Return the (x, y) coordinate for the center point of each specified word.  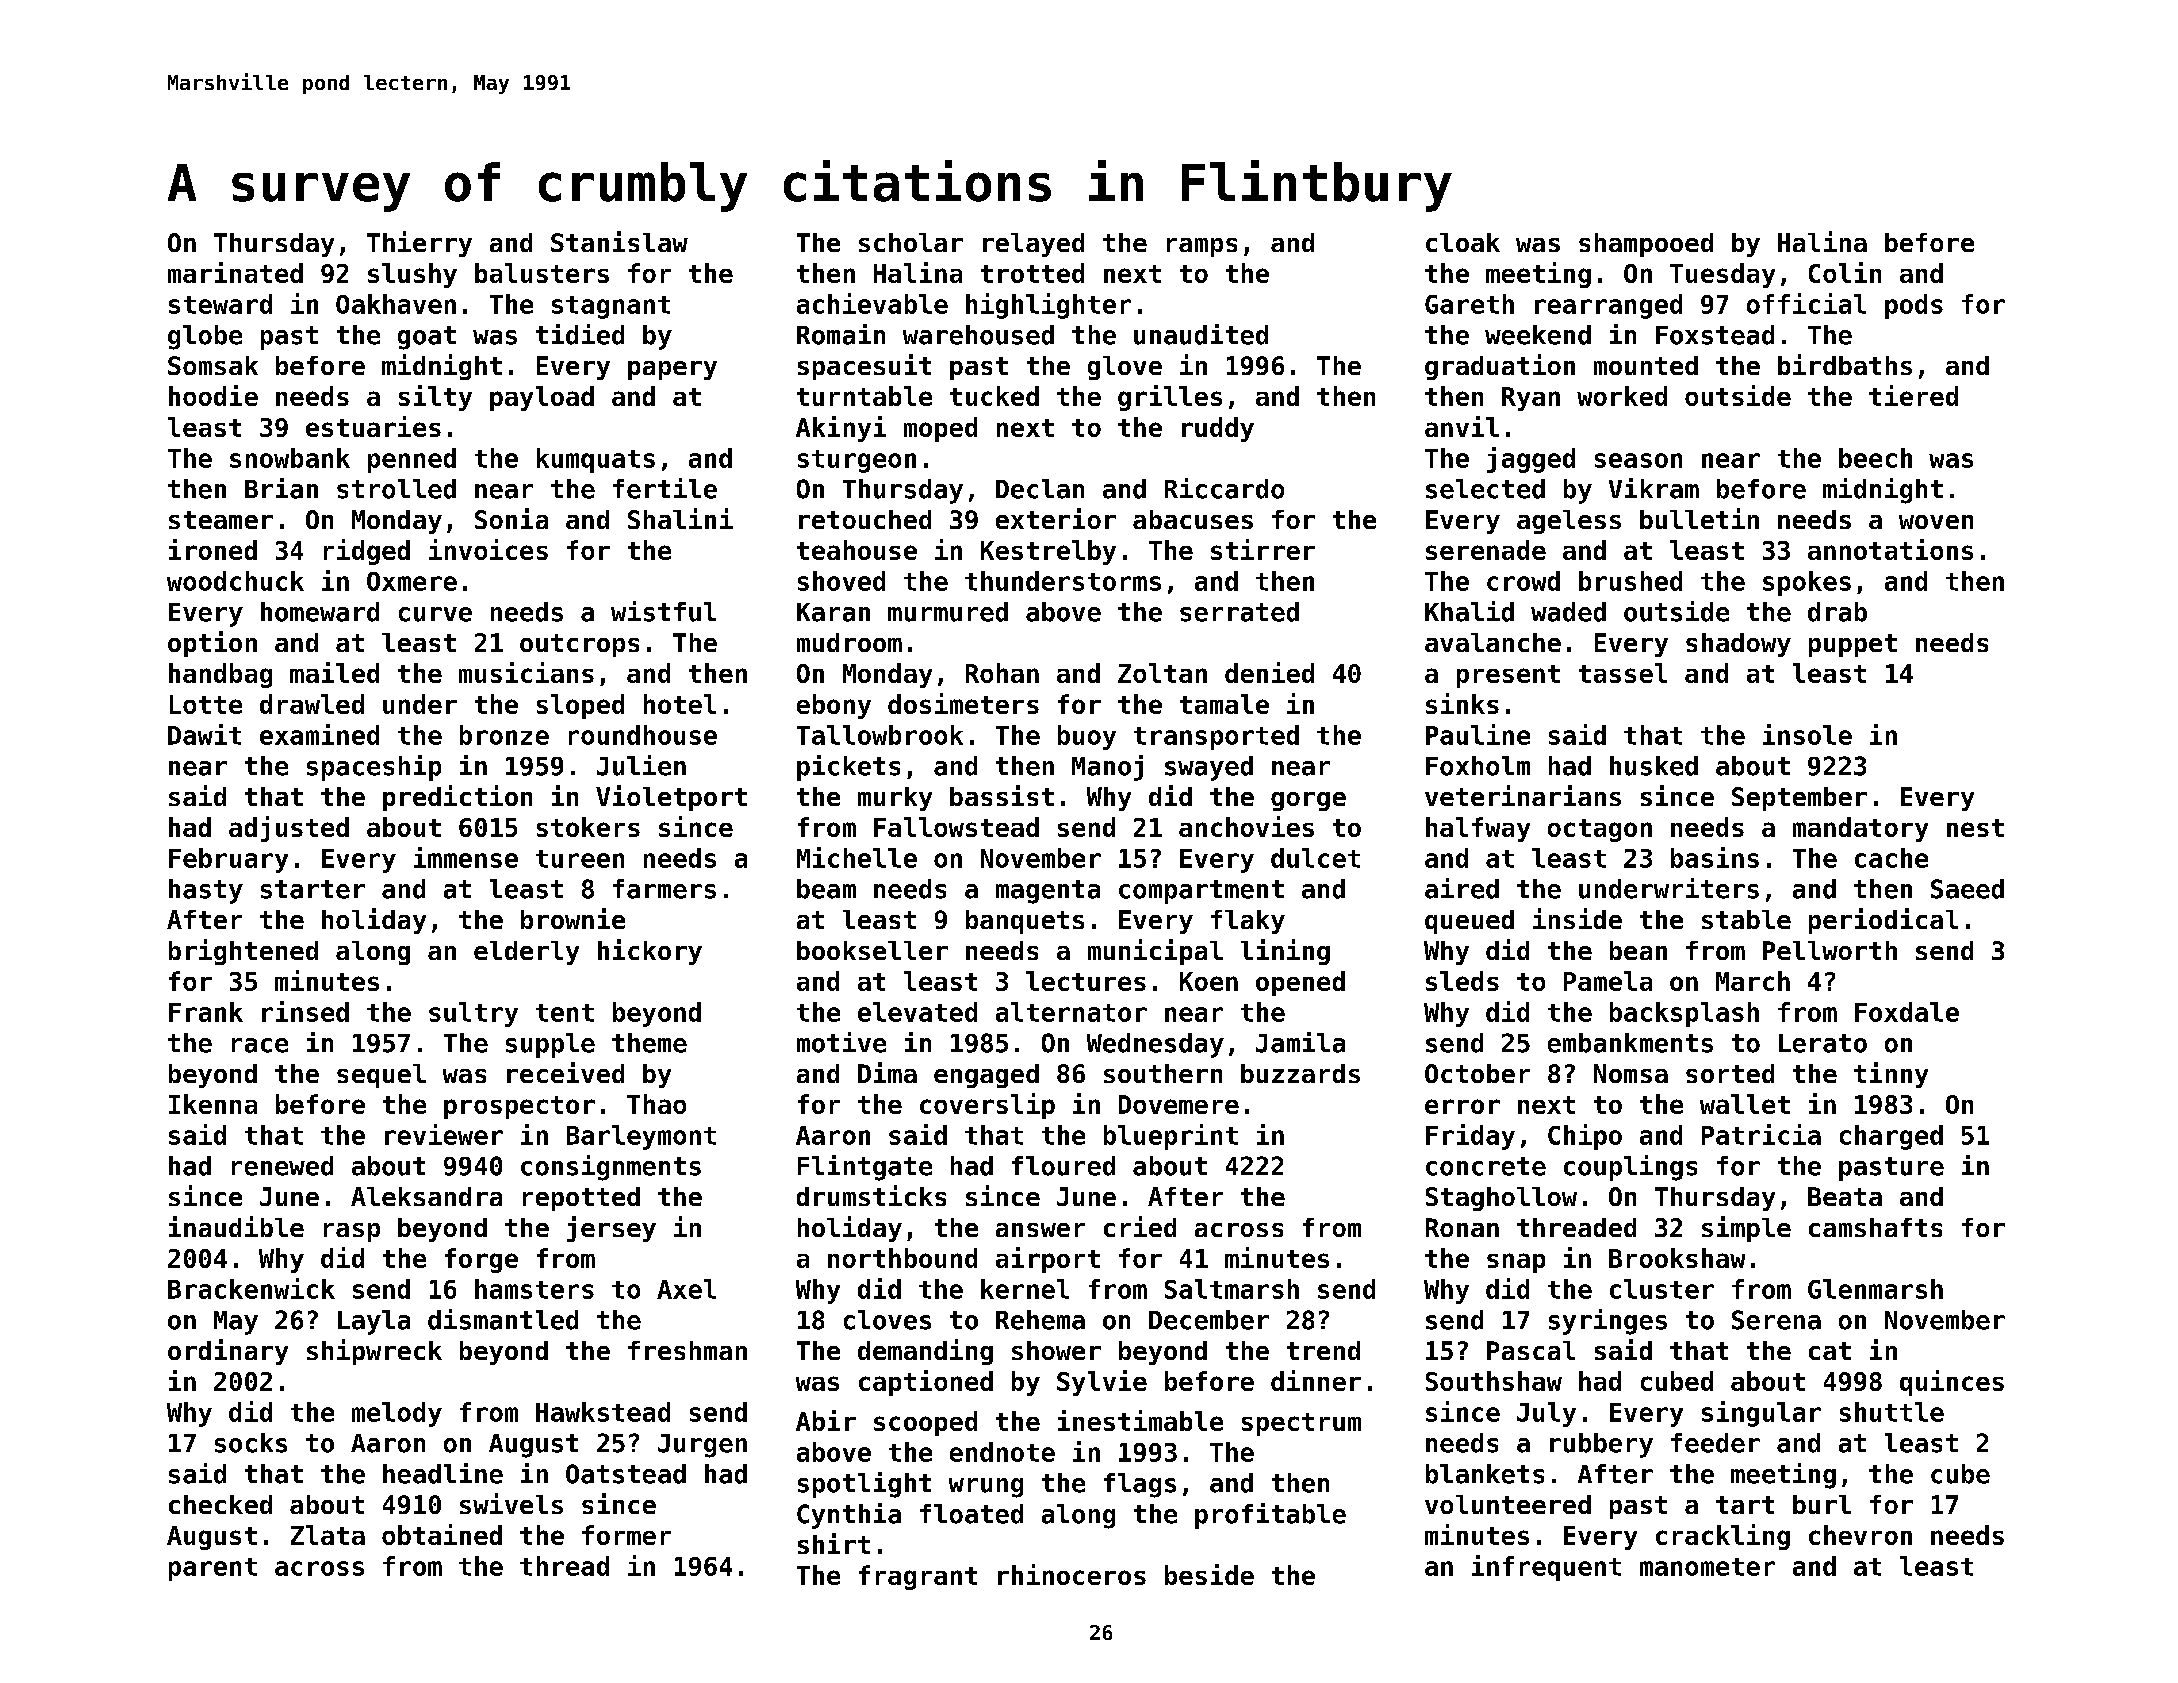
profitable (1270, 1516)
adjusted (289, 829)
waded (1568, 612)
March (1753, 981)
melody (397, 1414)
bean (1638, 950)
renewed (282, 1166)
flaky (1248, 922)
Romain (841, 334)
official (1806, 303)
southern (1163, 1073)
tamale (1224, 704)
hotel (680, 704)
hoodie (213, 395)
